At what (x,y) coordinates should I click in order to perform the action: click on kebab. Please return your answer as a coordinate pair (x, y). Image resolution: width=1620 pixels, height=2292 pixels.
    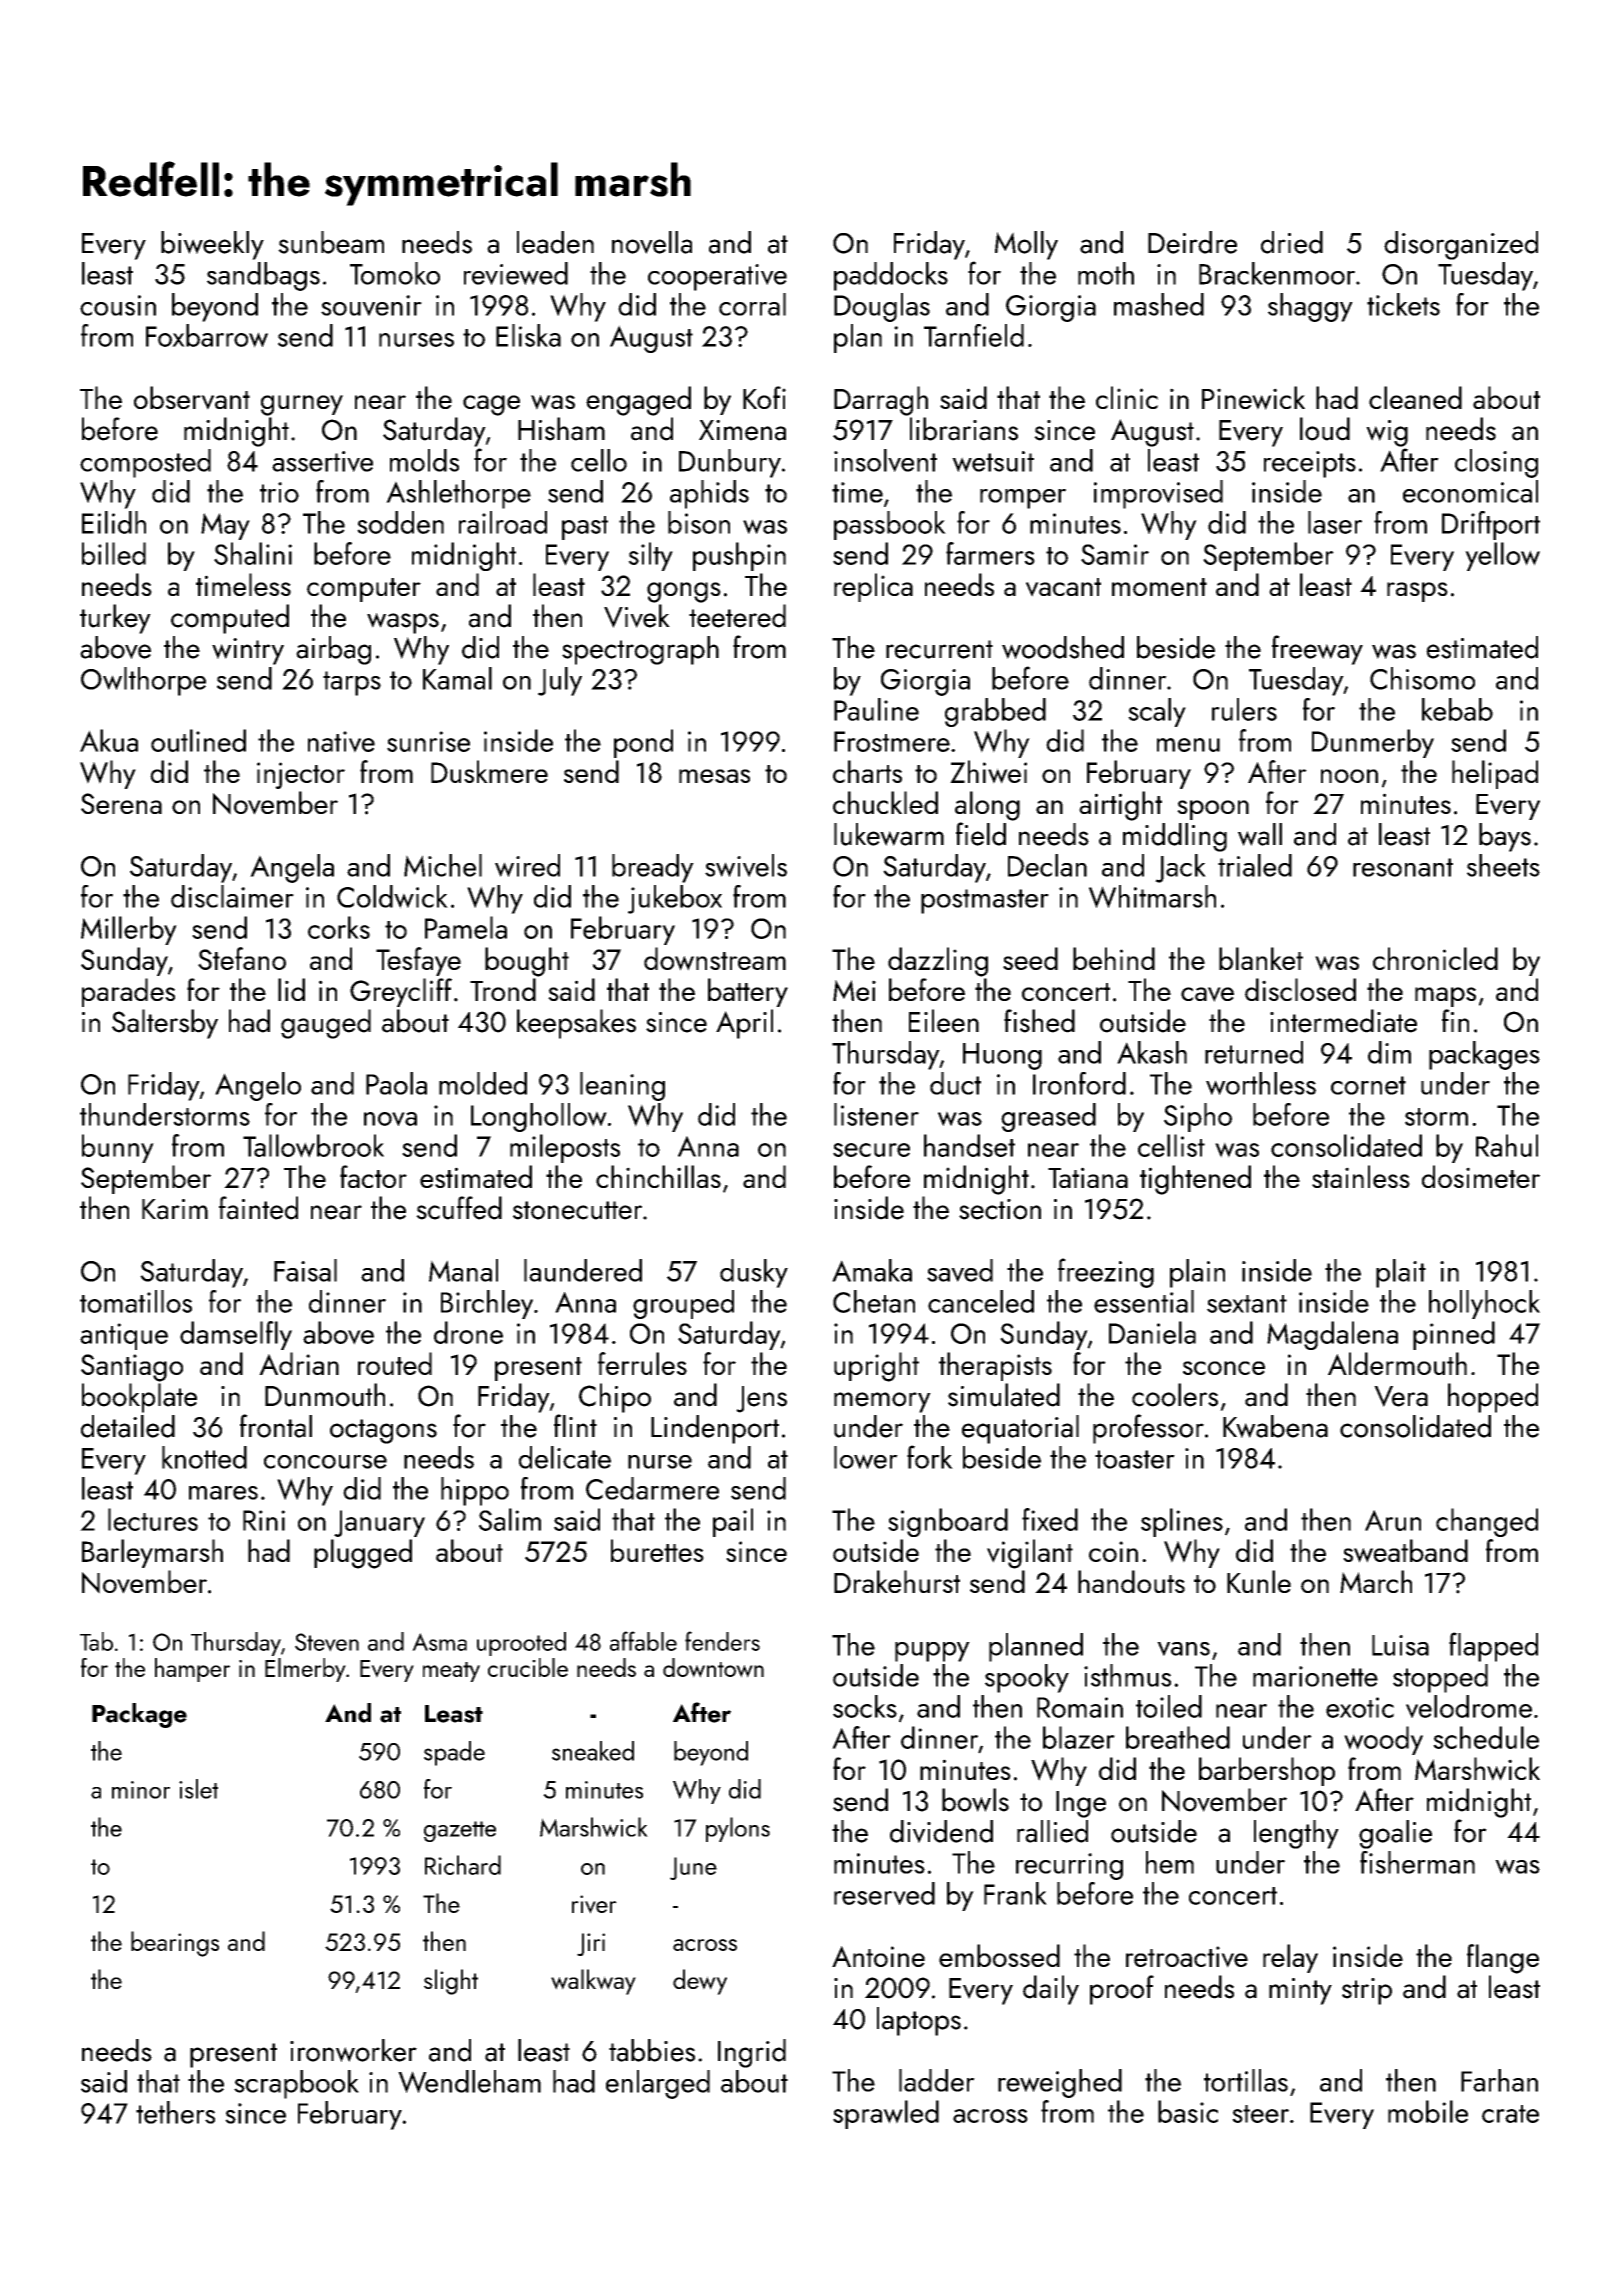
    Looking at the image, I should click on (1457, 709).
